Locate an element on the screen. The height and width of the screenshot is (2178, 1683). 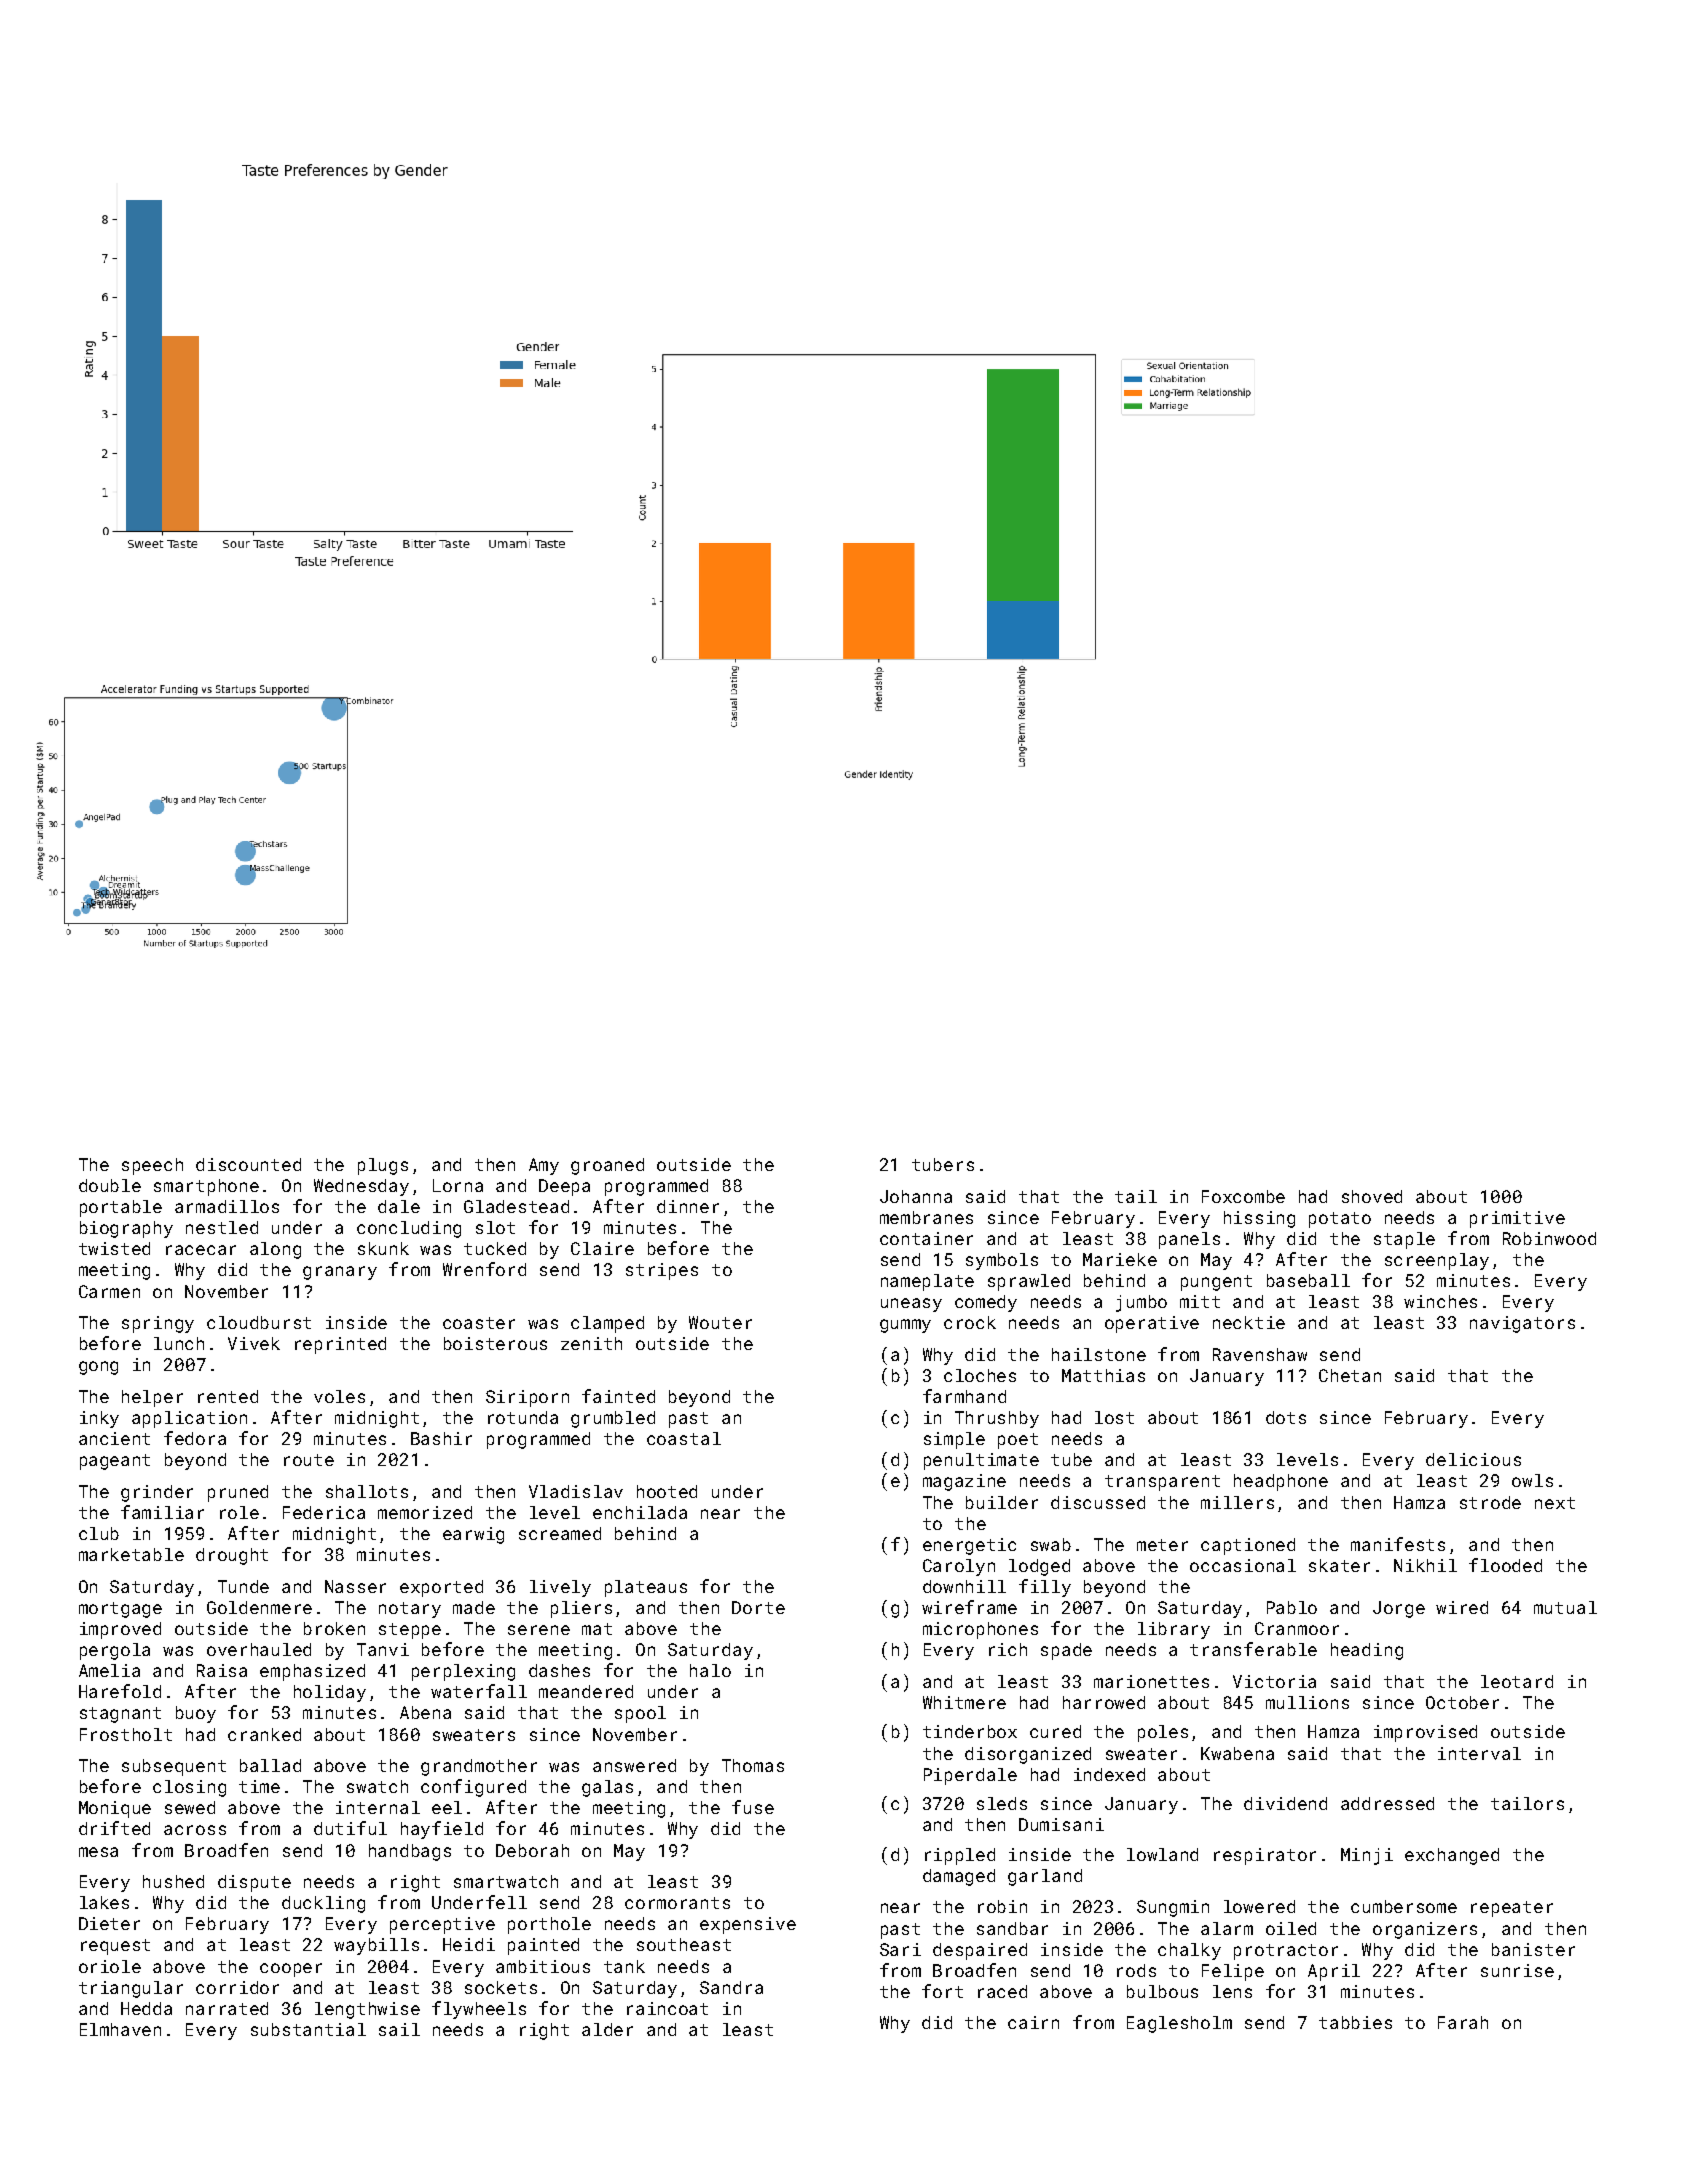
groaned is located at coordinates (607, 1166).
